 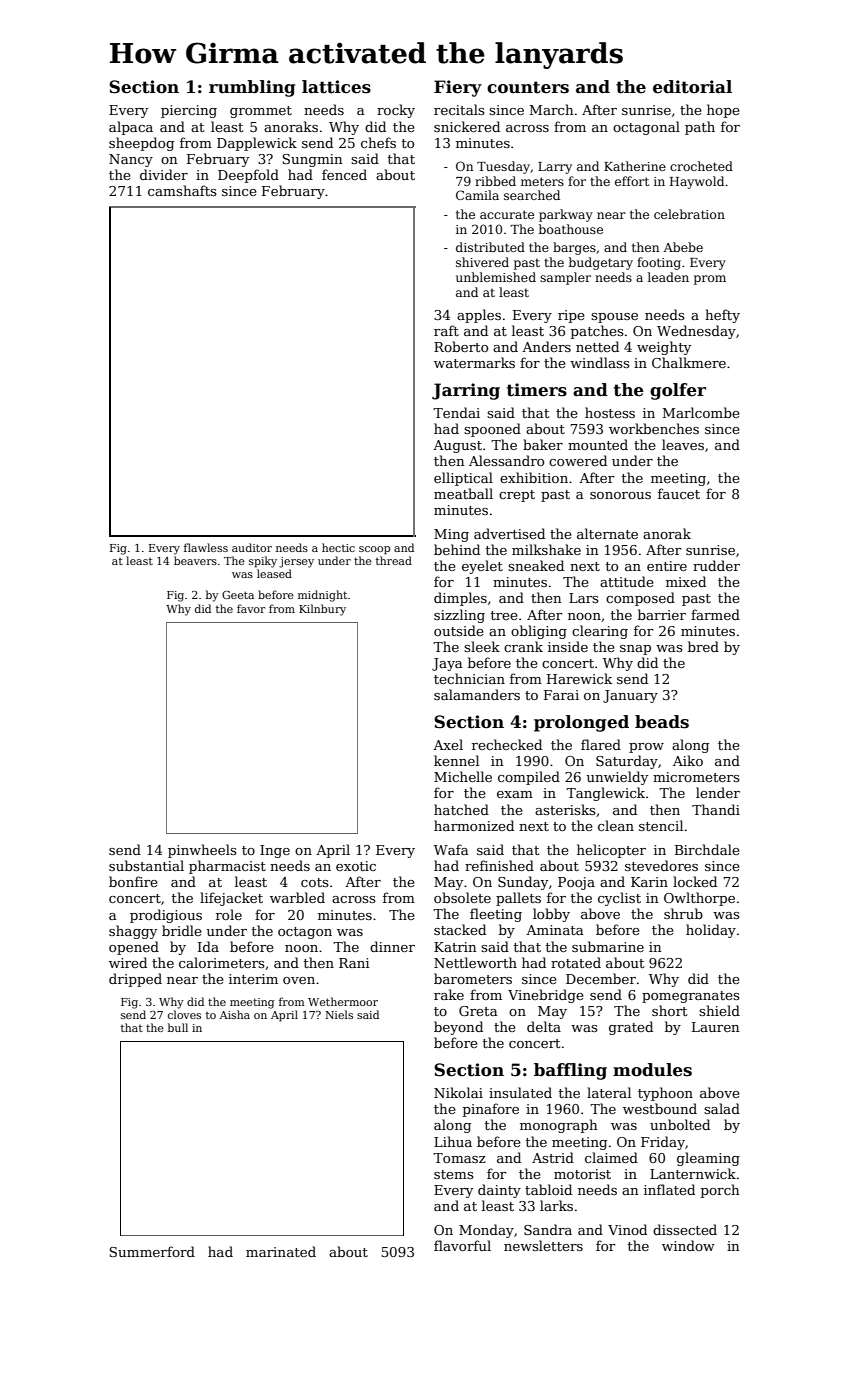 I want to click on editorial, so click(x=692, y=87).
